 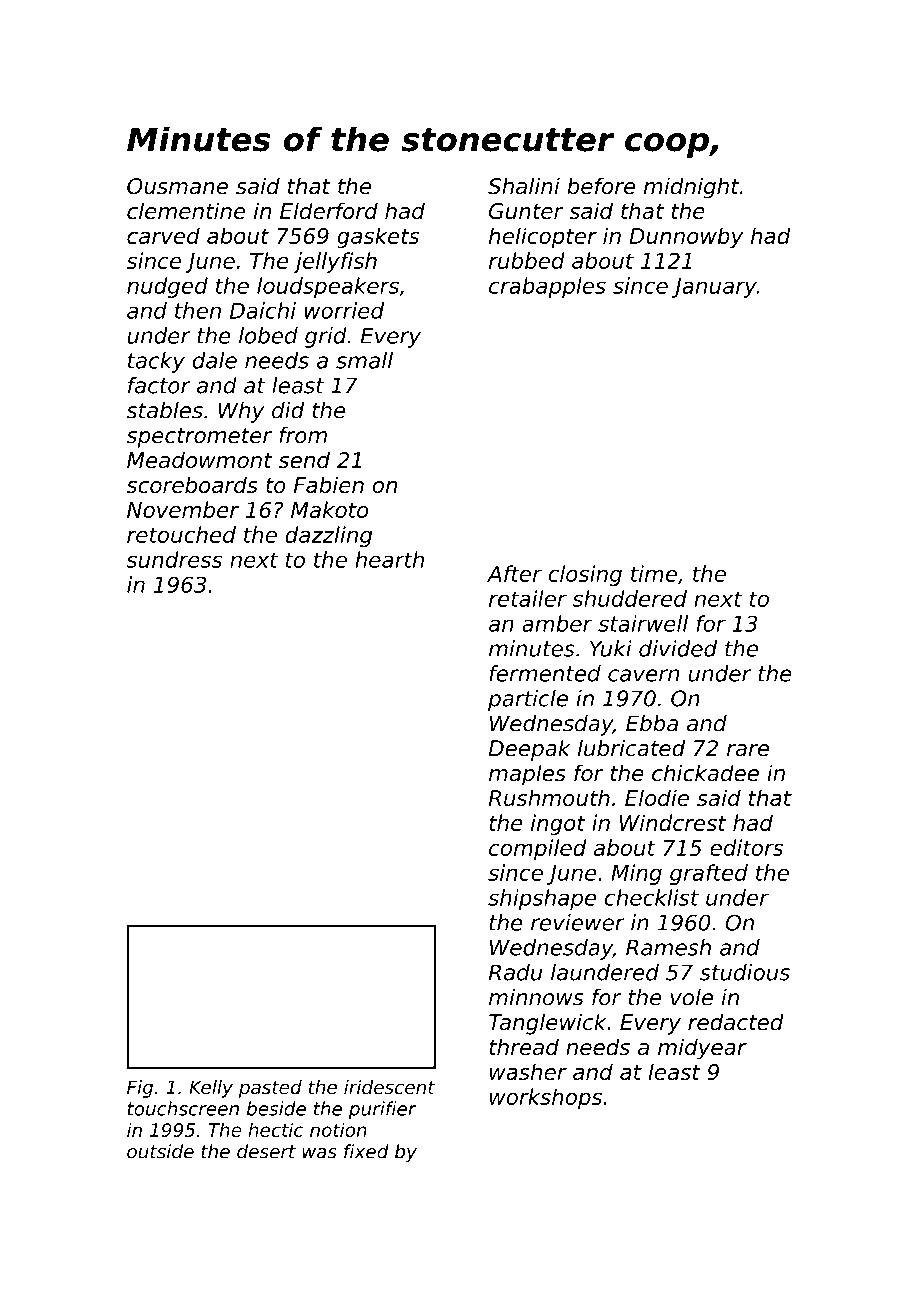 What do you see at coordinates (601, 186) in the screenshot?
I see `before` at bounding box center [601, 186].
